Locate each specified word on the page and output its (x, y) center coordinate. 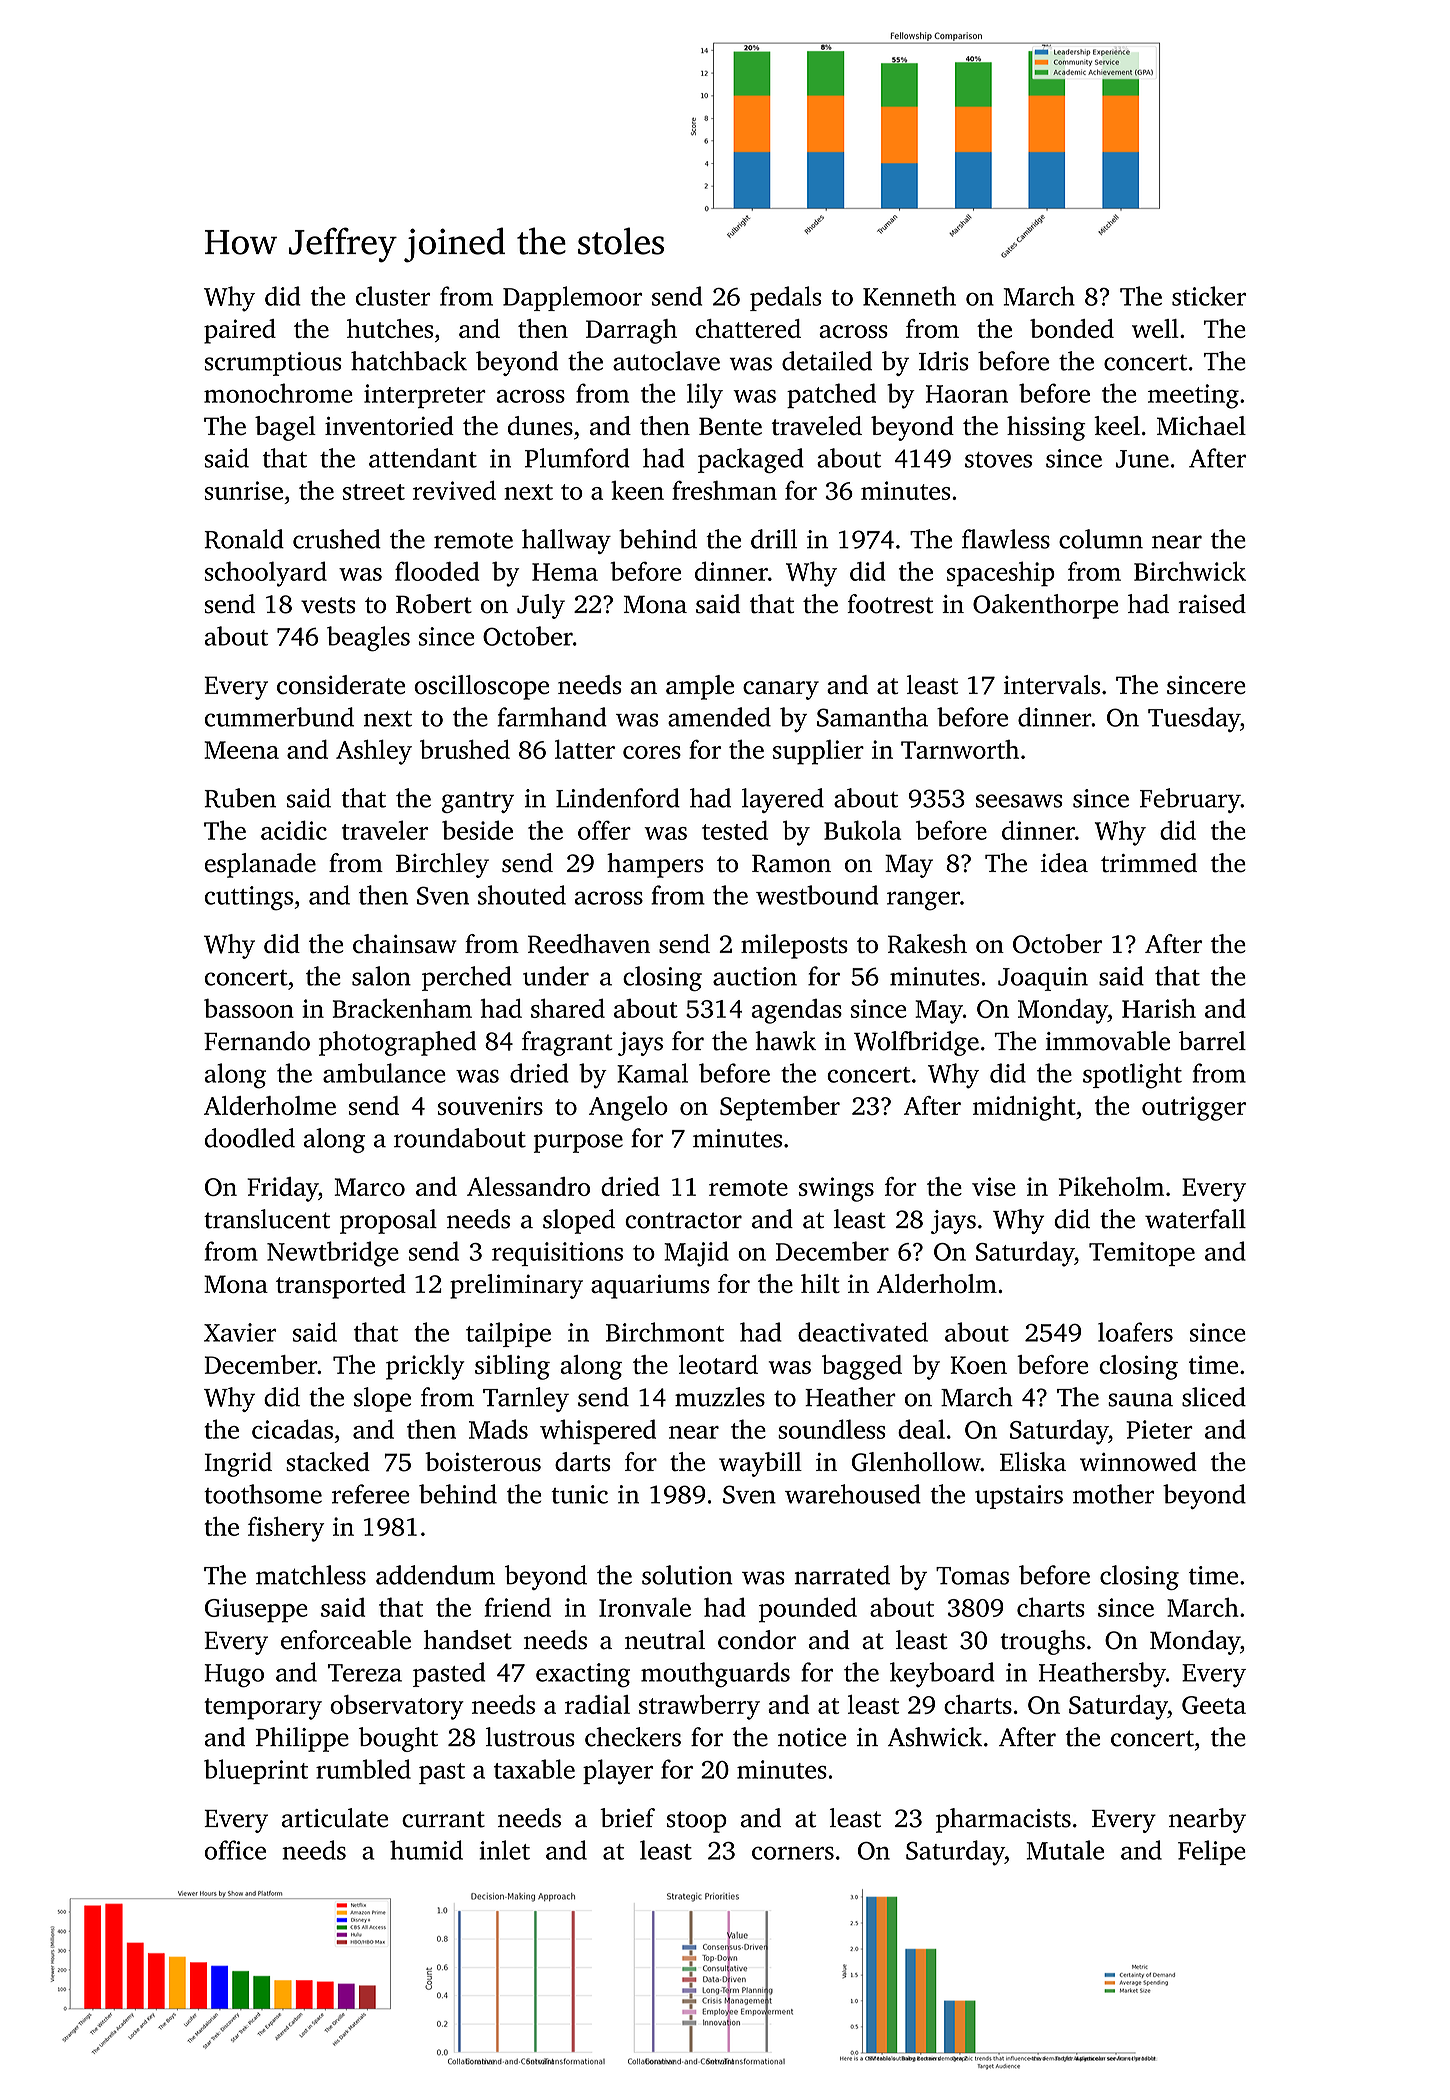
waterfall (1195, 1219)
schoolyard (265, 574)
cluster (393, 296)
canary (781, 690)
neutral (665, 1640)
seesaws (1019, 801)
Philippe (302, 1739)
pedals (785, 298)
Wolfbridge (916, 1043)
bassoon (249, 1008)
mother (1113, 1494)
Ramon (791, 863)
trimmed (1149, 863)
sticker (1209, 296)
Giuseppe (256, 1610)
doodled (249, 1138)
